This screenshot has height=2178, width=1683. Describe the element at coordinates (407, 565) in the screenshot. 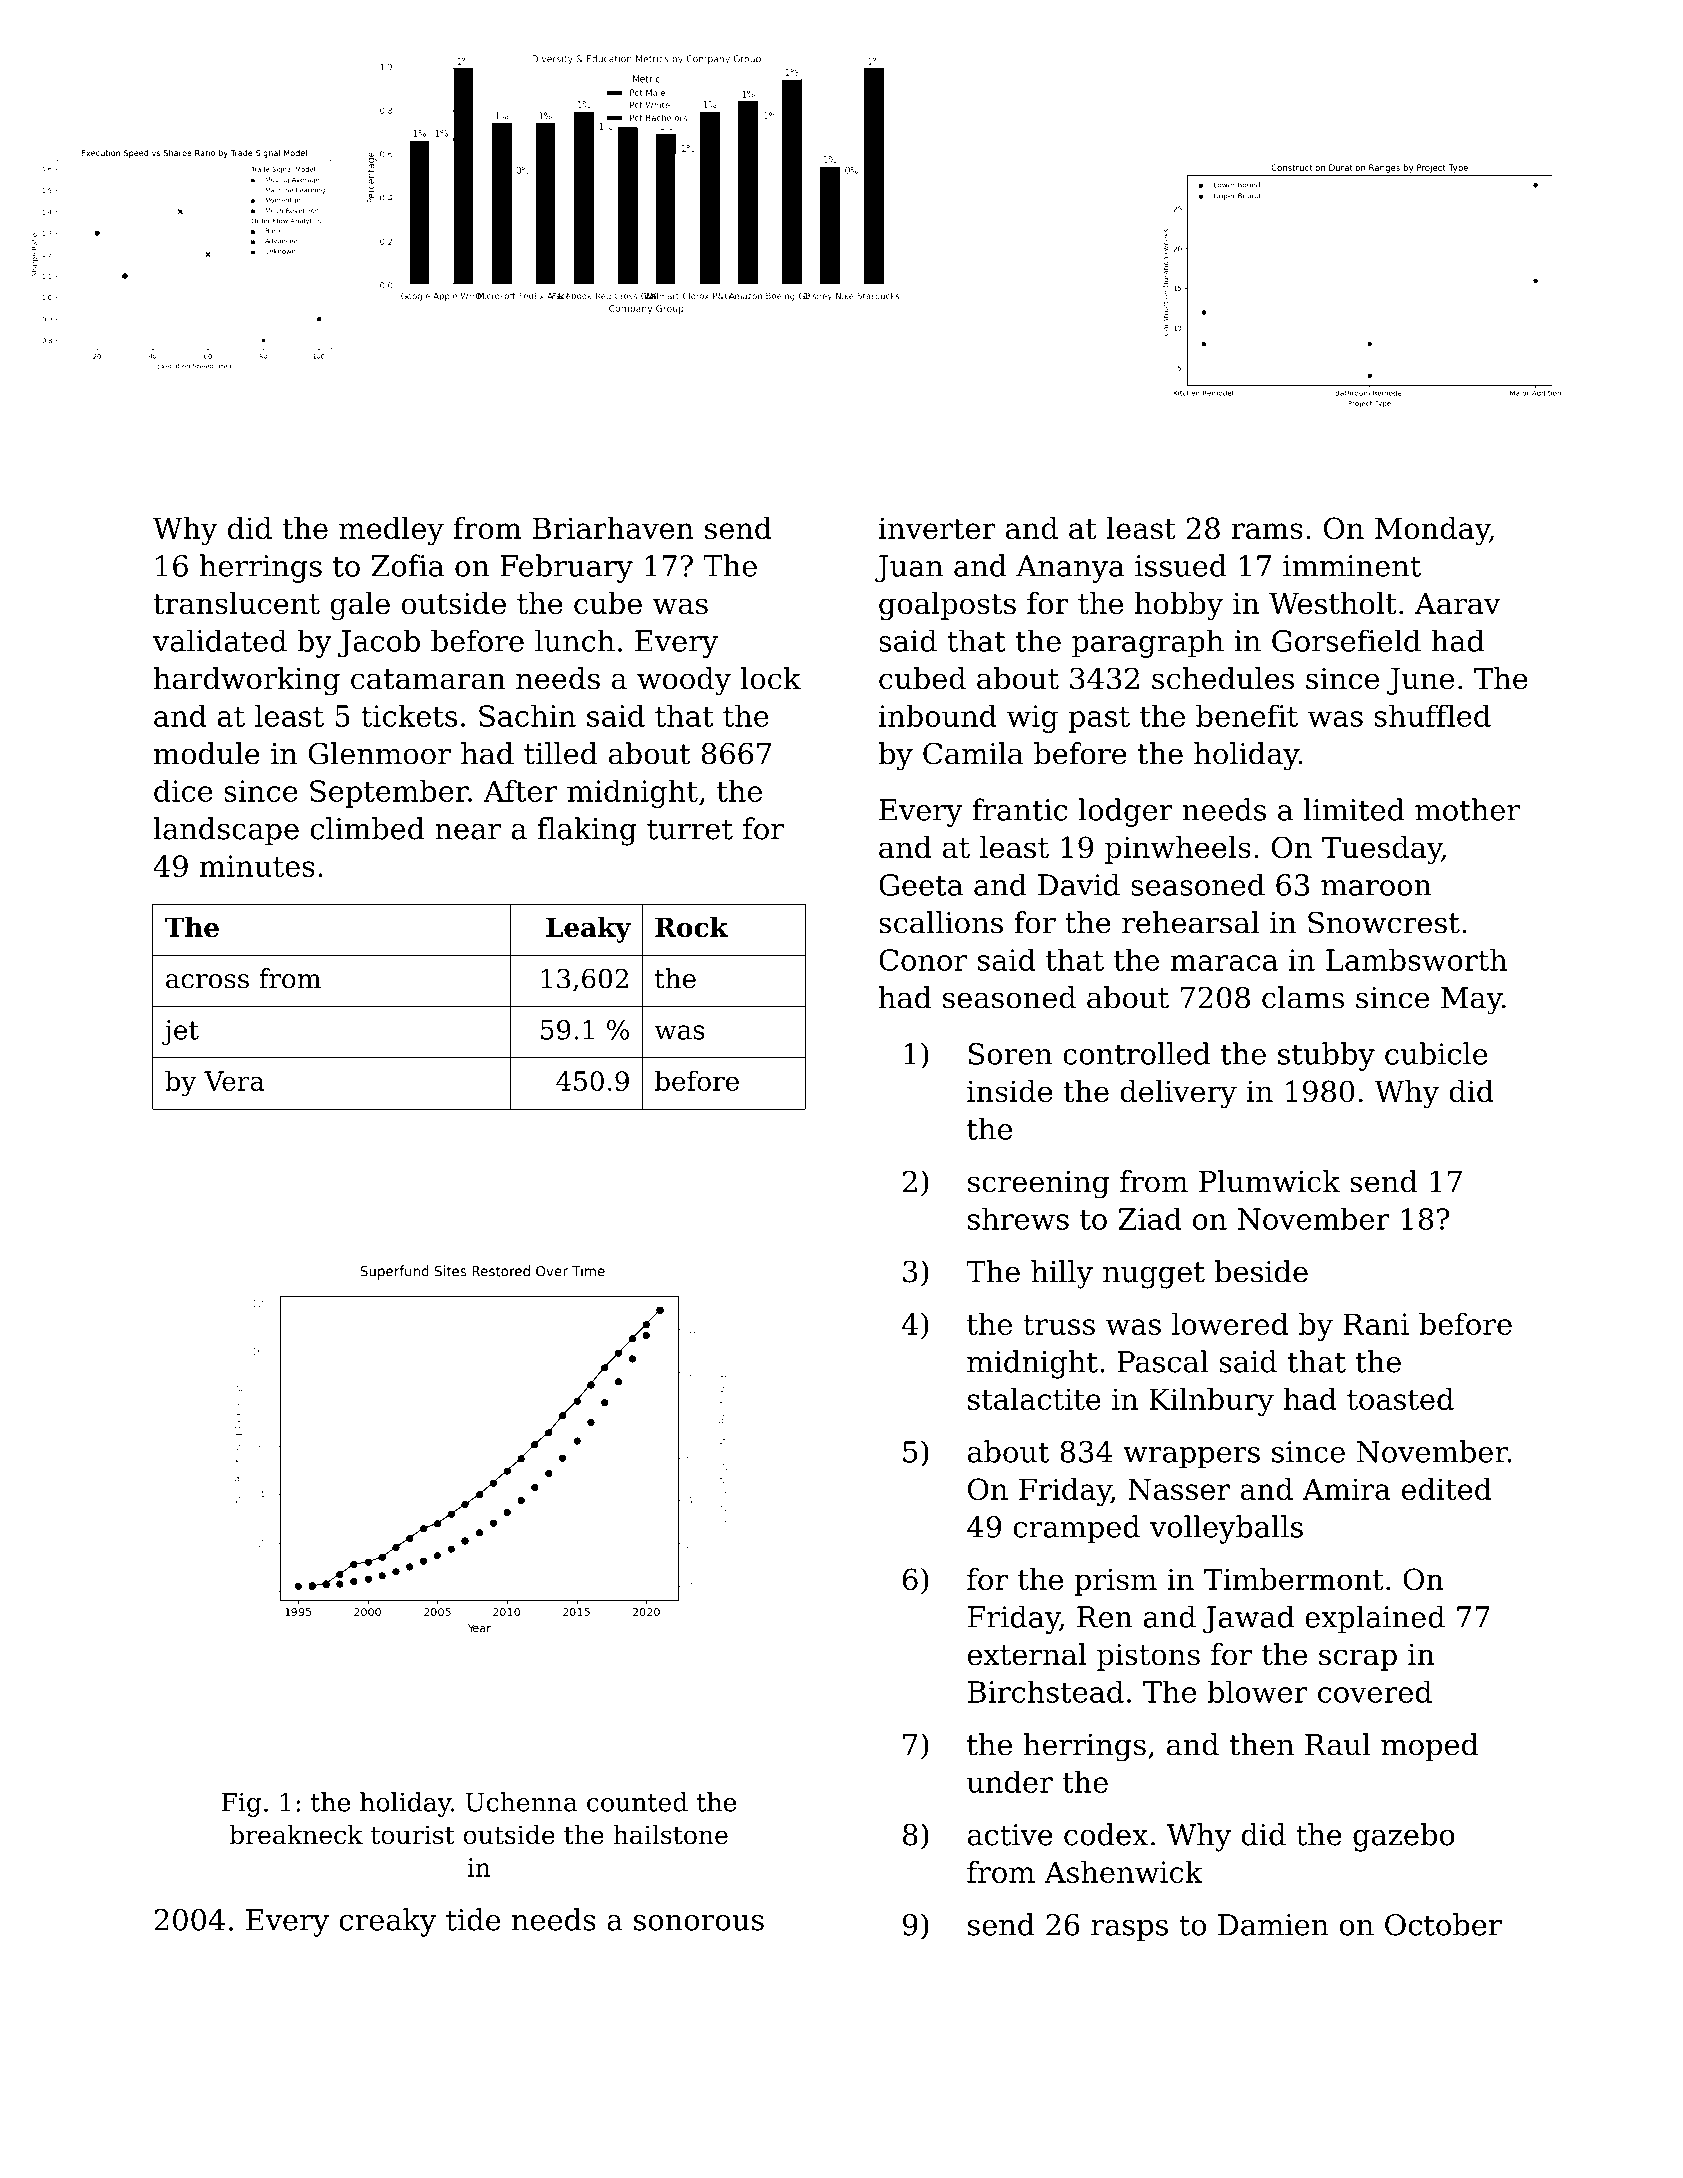

I see `Zofia` at that location.
